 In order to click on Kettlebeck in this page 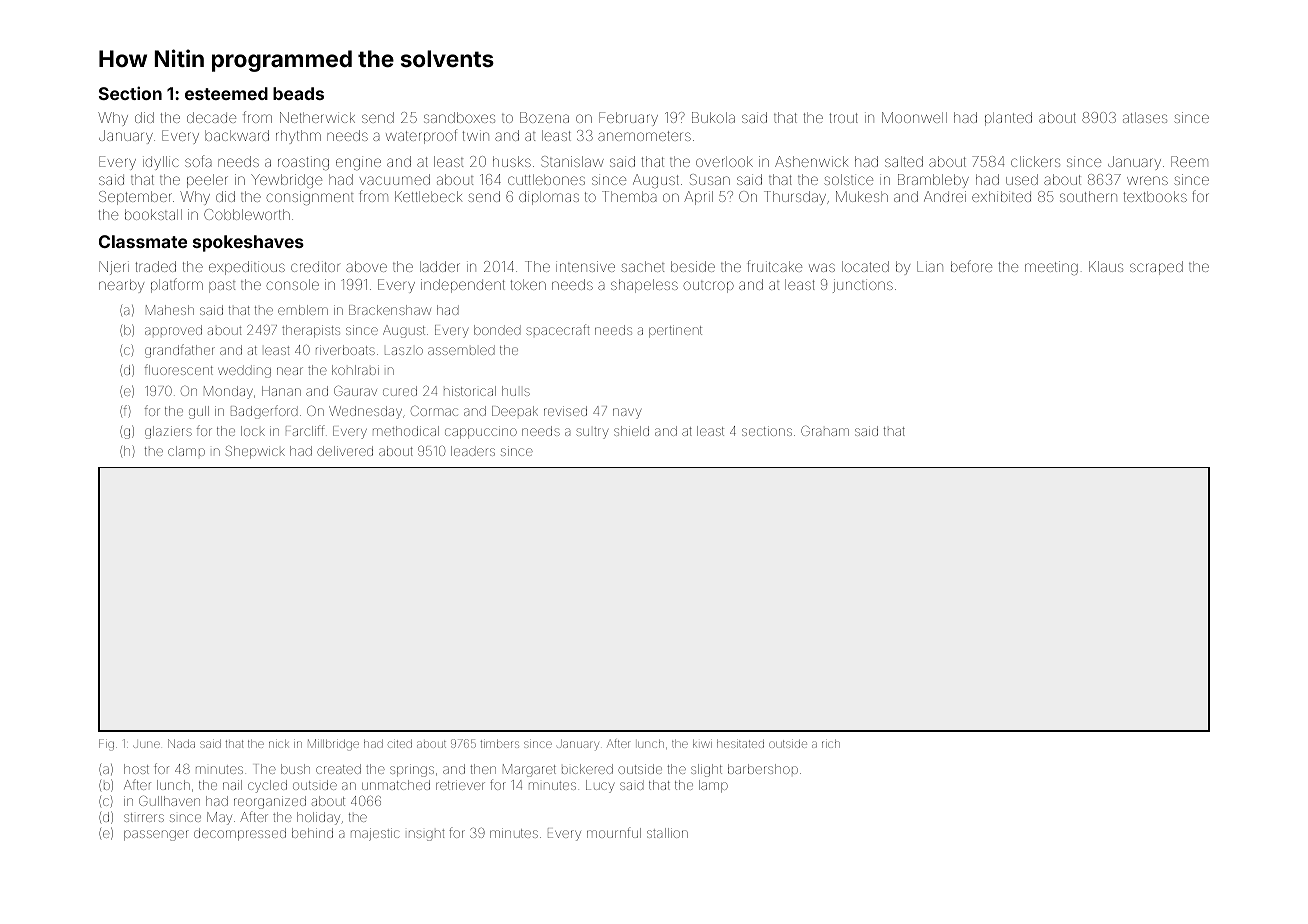, I will do `click(428, 196)`.
